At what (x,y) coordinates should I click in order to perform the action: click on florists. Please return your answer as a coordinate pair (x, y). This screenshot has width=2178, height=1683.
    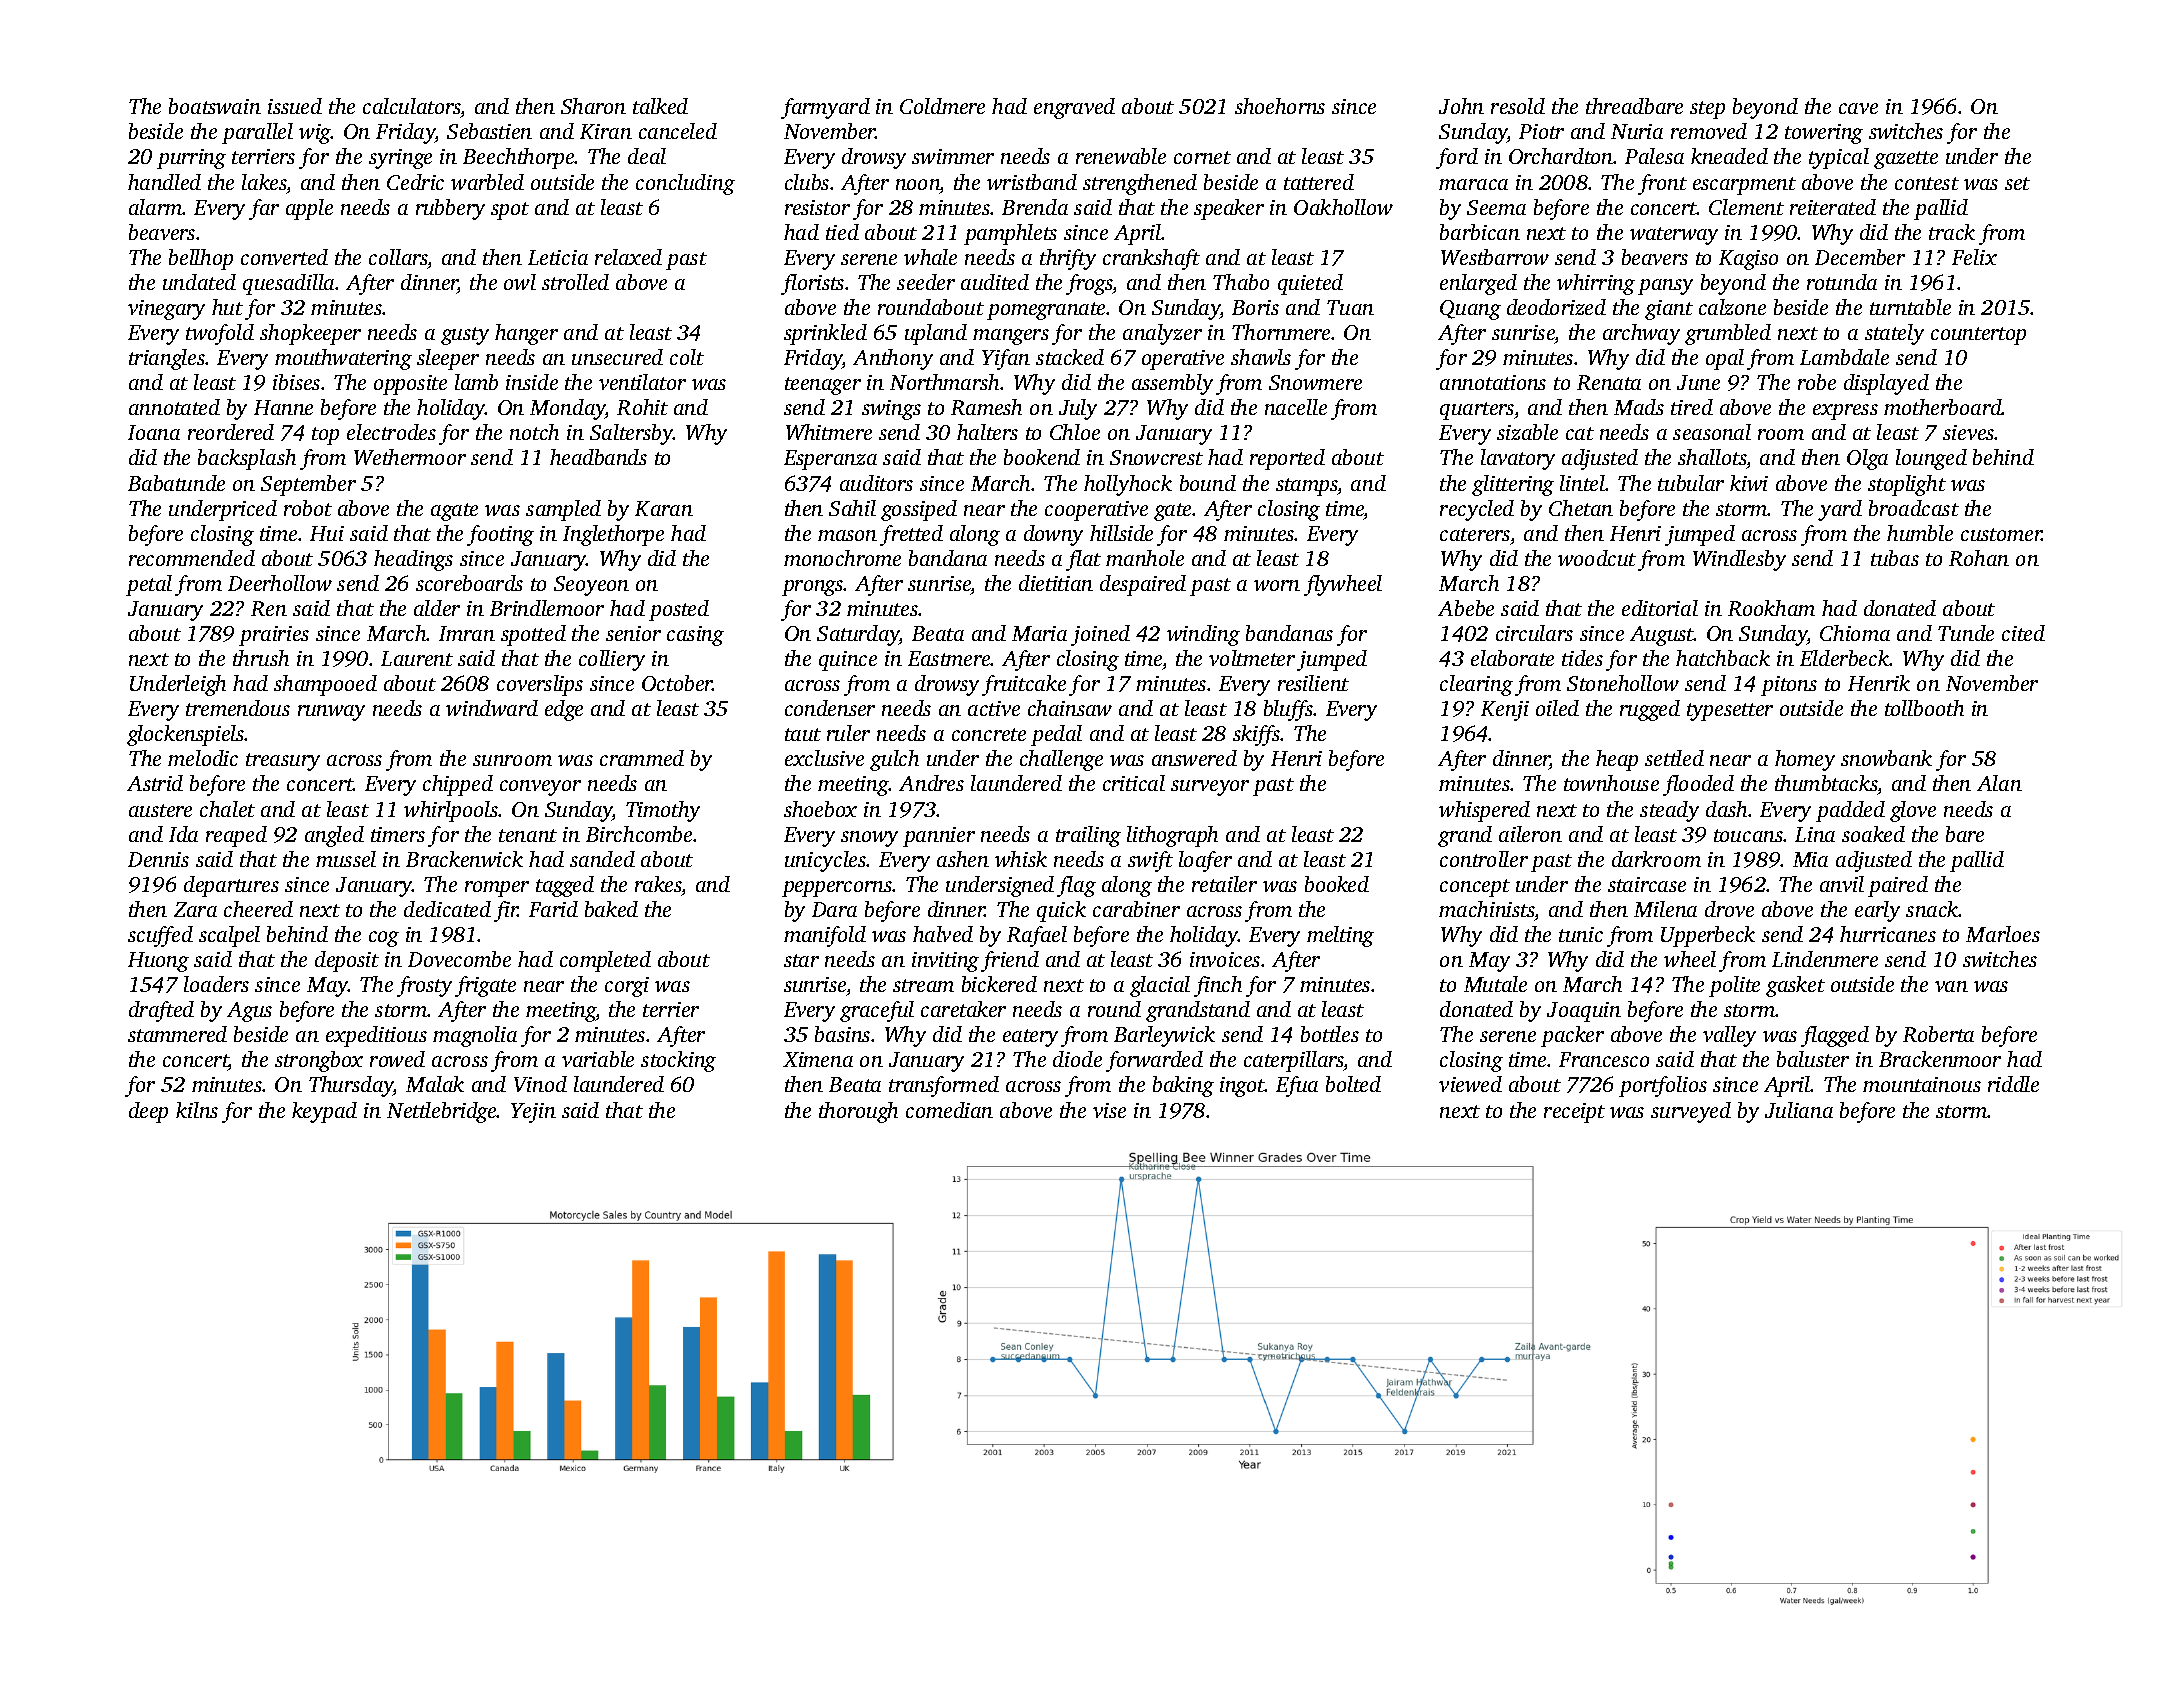
    Looking at the image, I should click on (812, 284).
